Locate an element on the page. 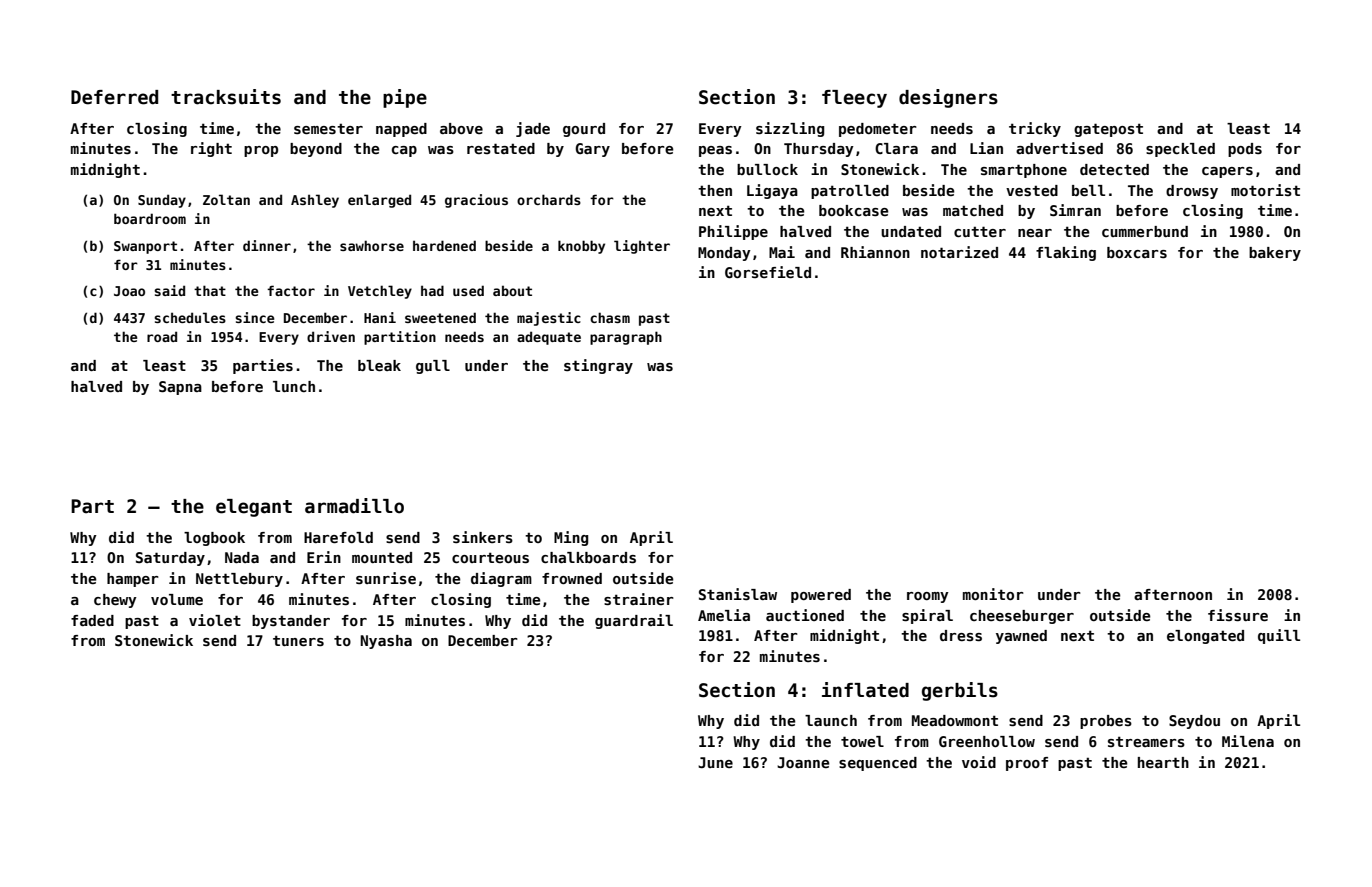 This document has width=1372, height=887. tuners is located at coordinates (298, 640).
